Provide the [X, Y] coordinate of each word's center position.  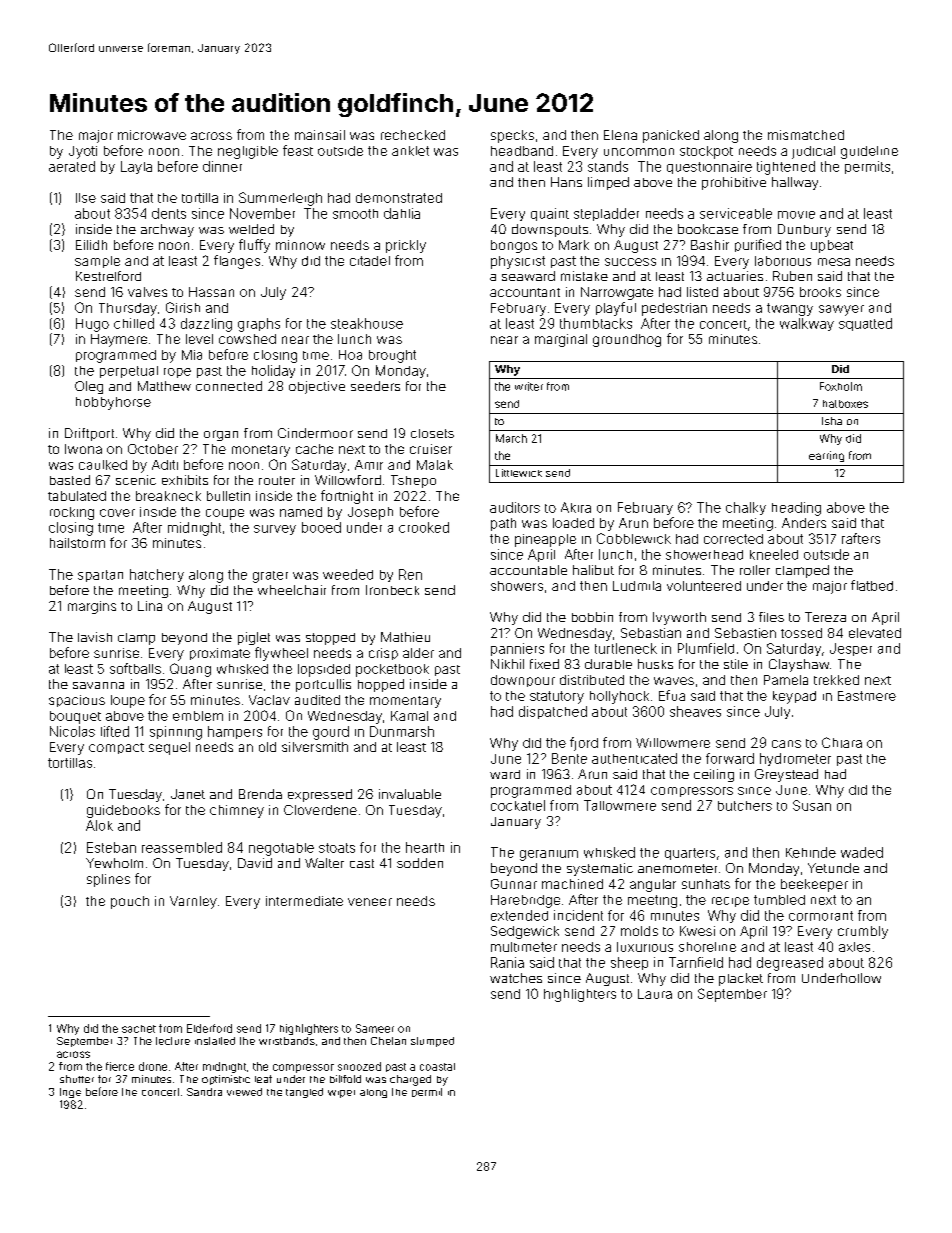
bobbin [592, 617]
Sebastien [745, 633]
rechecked [413, 135]
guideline [869, 152]
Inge [70, 1093]
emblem [198, 716]
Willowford [348, 480]
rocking [72, 513]
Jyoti [83, 152]
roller [755, 570]
